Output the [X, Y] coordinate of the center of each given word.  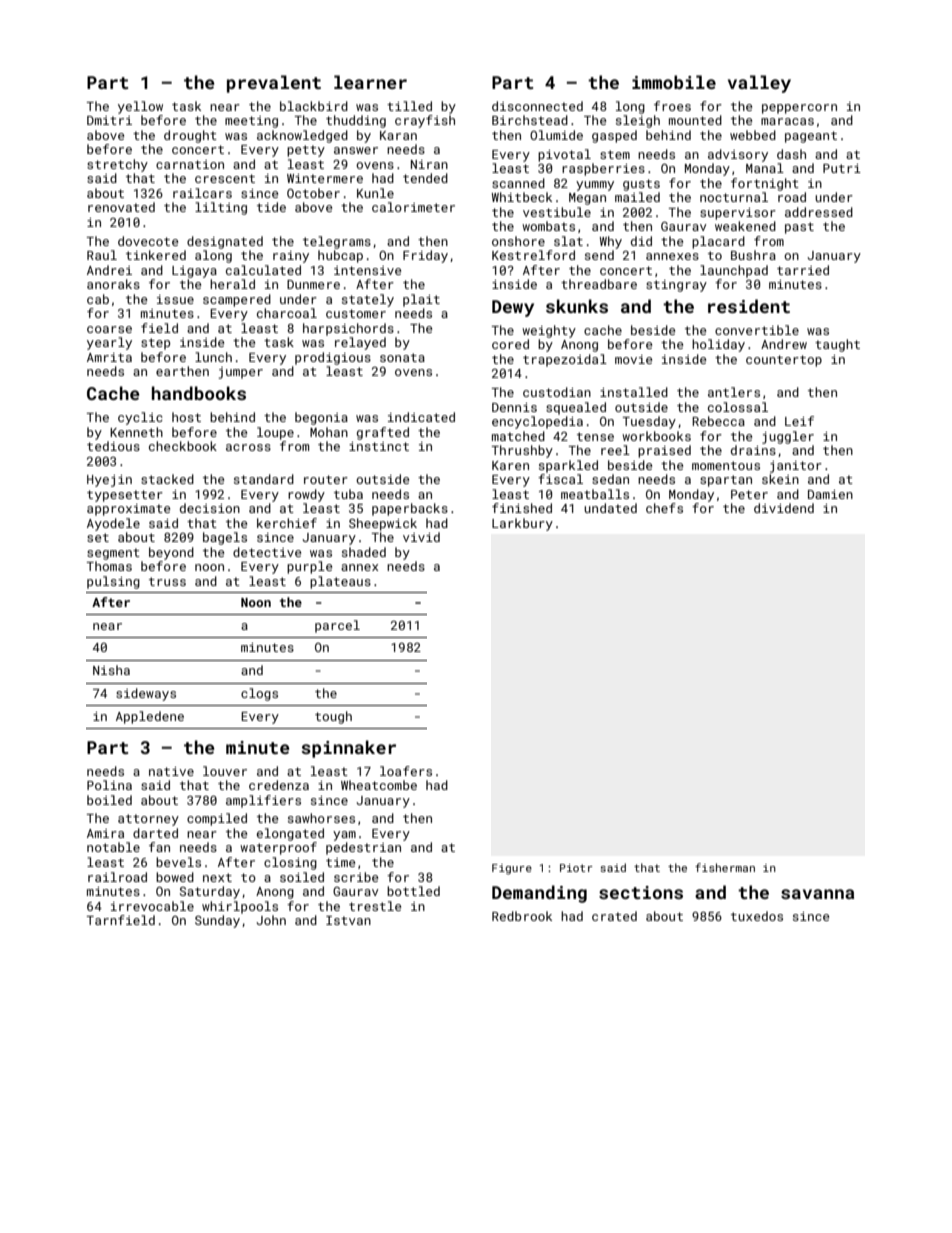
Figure [512, 869]
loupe [275, 433]
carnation [190, 164]
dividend [784, 508]
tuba [348, 494]
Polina [109, 785]
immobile [674, 82]
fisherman [725, 867]
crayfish [425, 121]
